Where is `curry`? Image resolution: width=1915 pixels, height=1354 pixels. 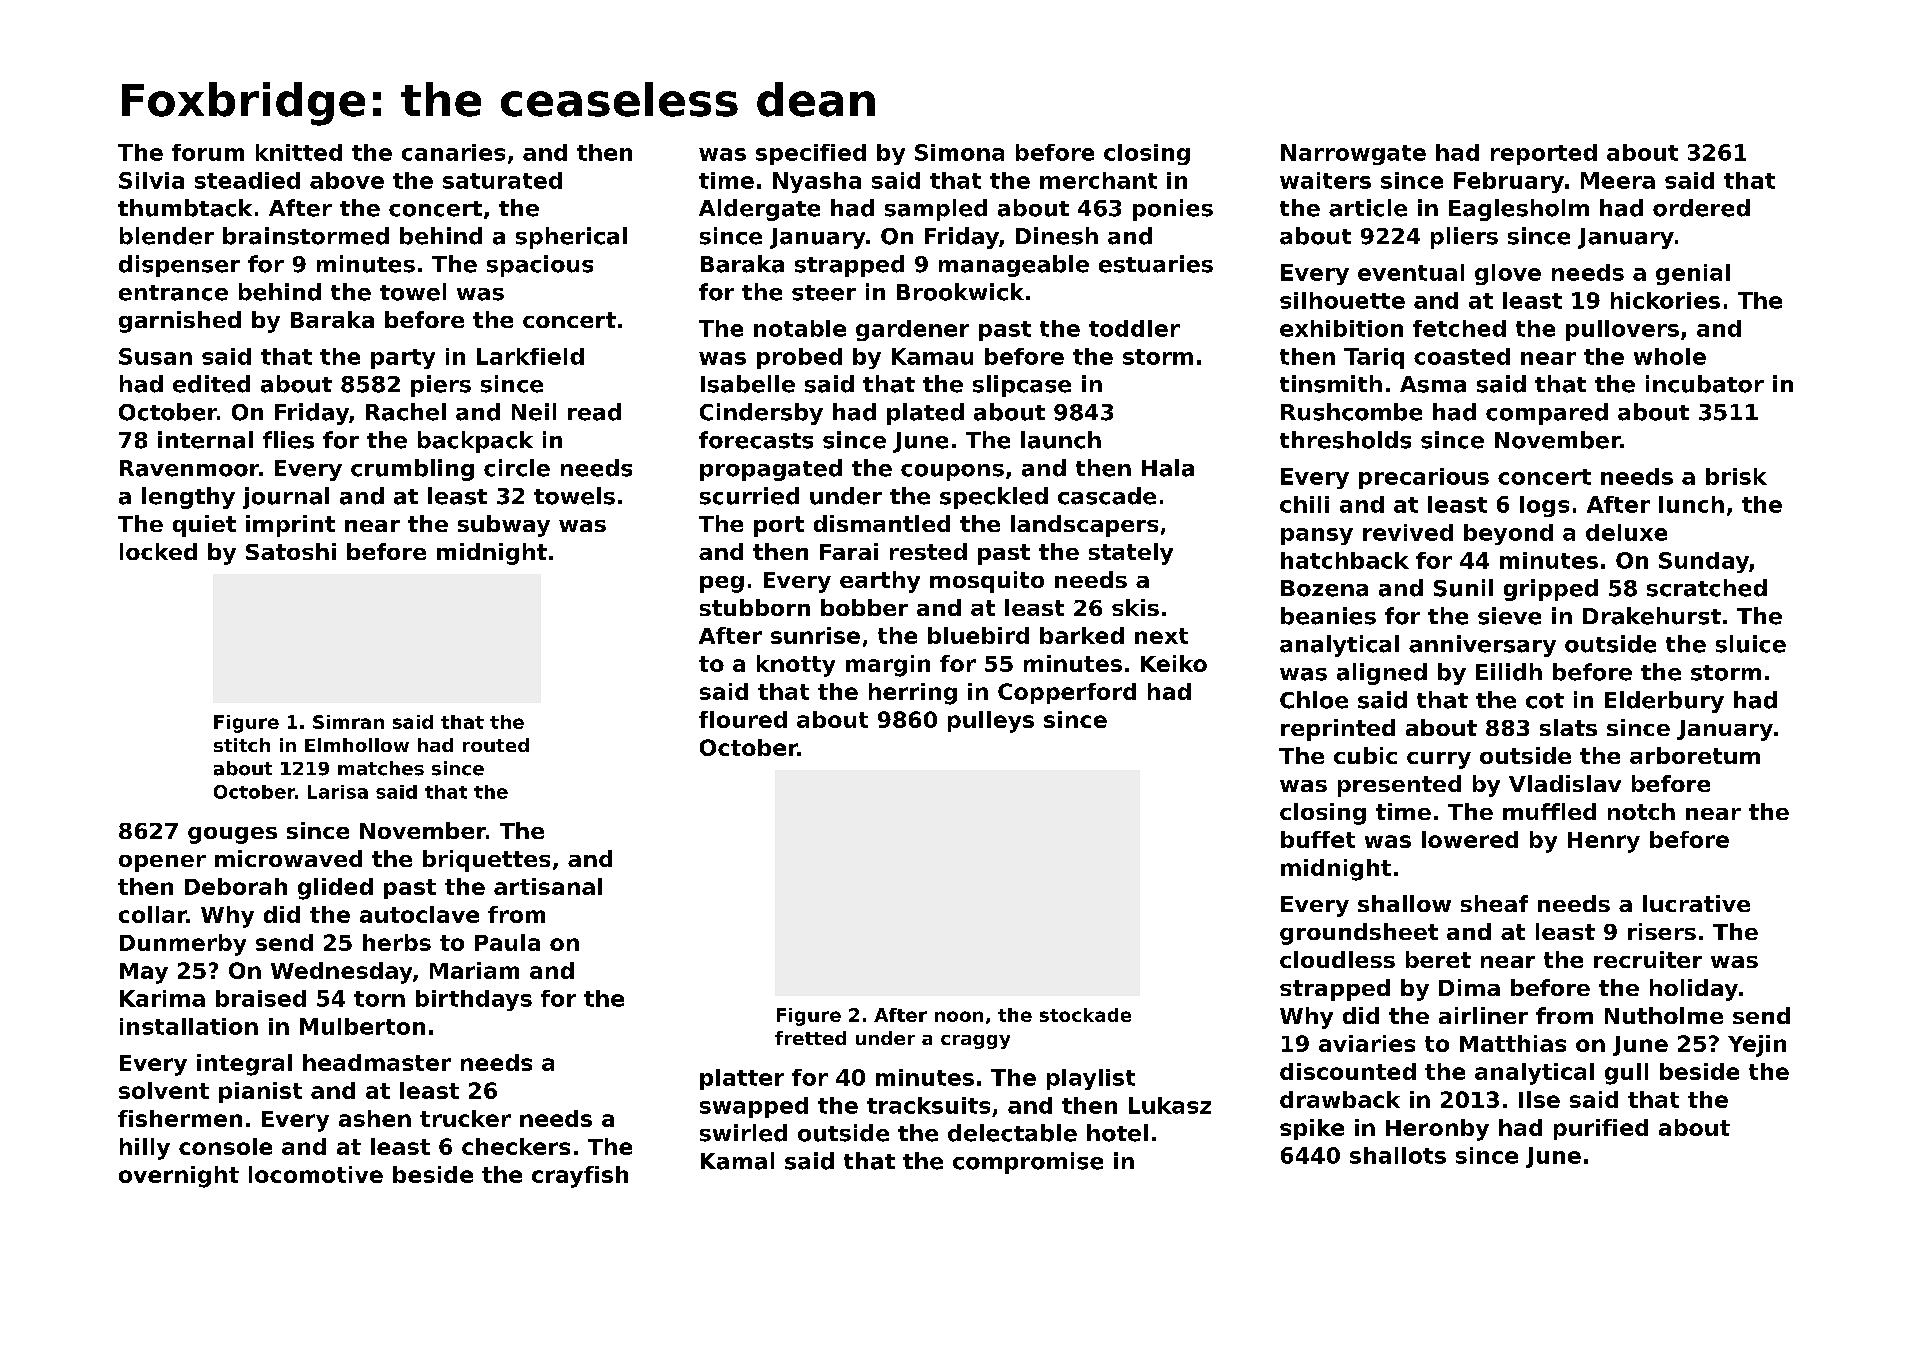 curry is located at coordinates (1439, 760).
